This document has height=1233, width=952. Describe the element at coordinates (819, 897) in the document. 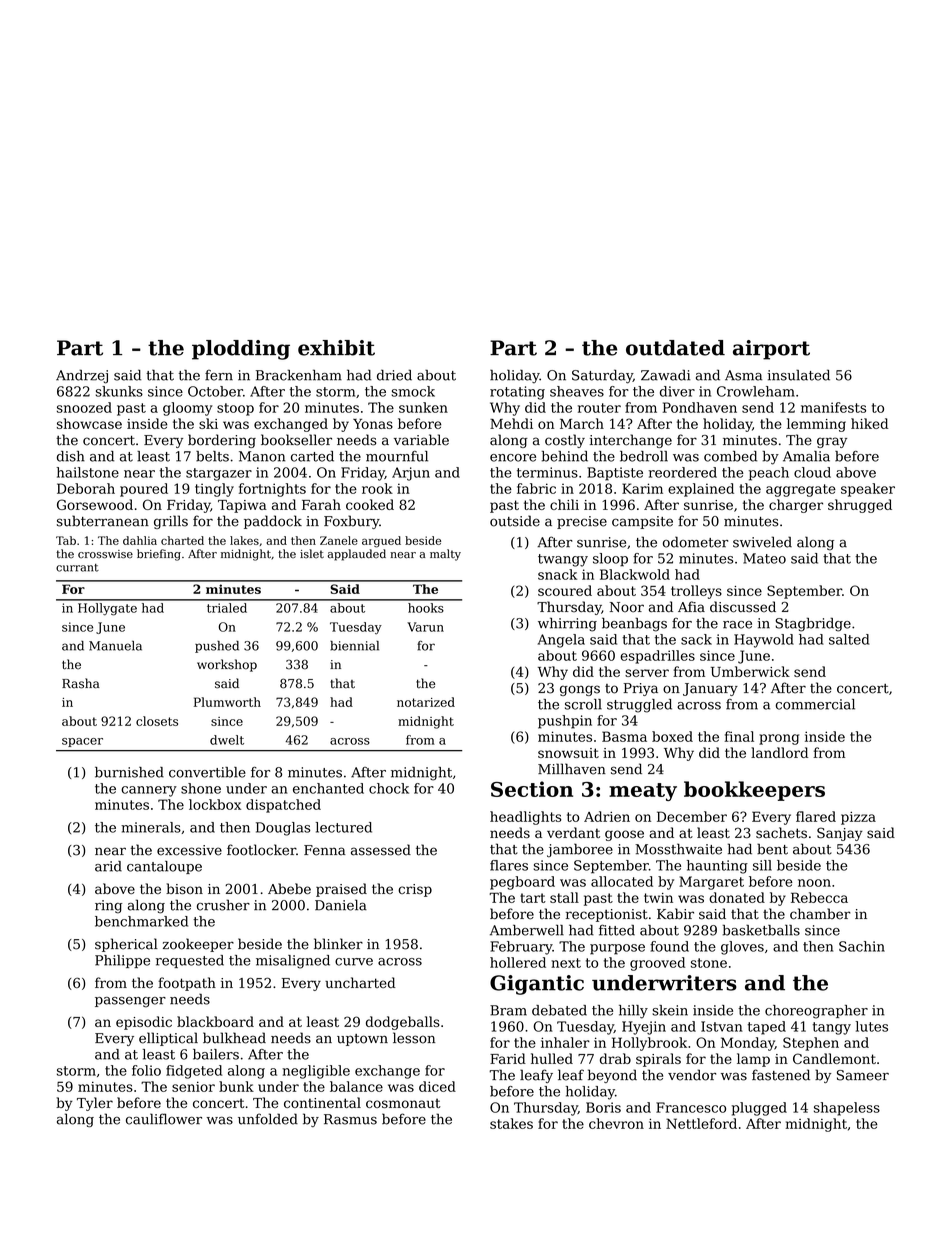

I see `Rebecca` at that location.
